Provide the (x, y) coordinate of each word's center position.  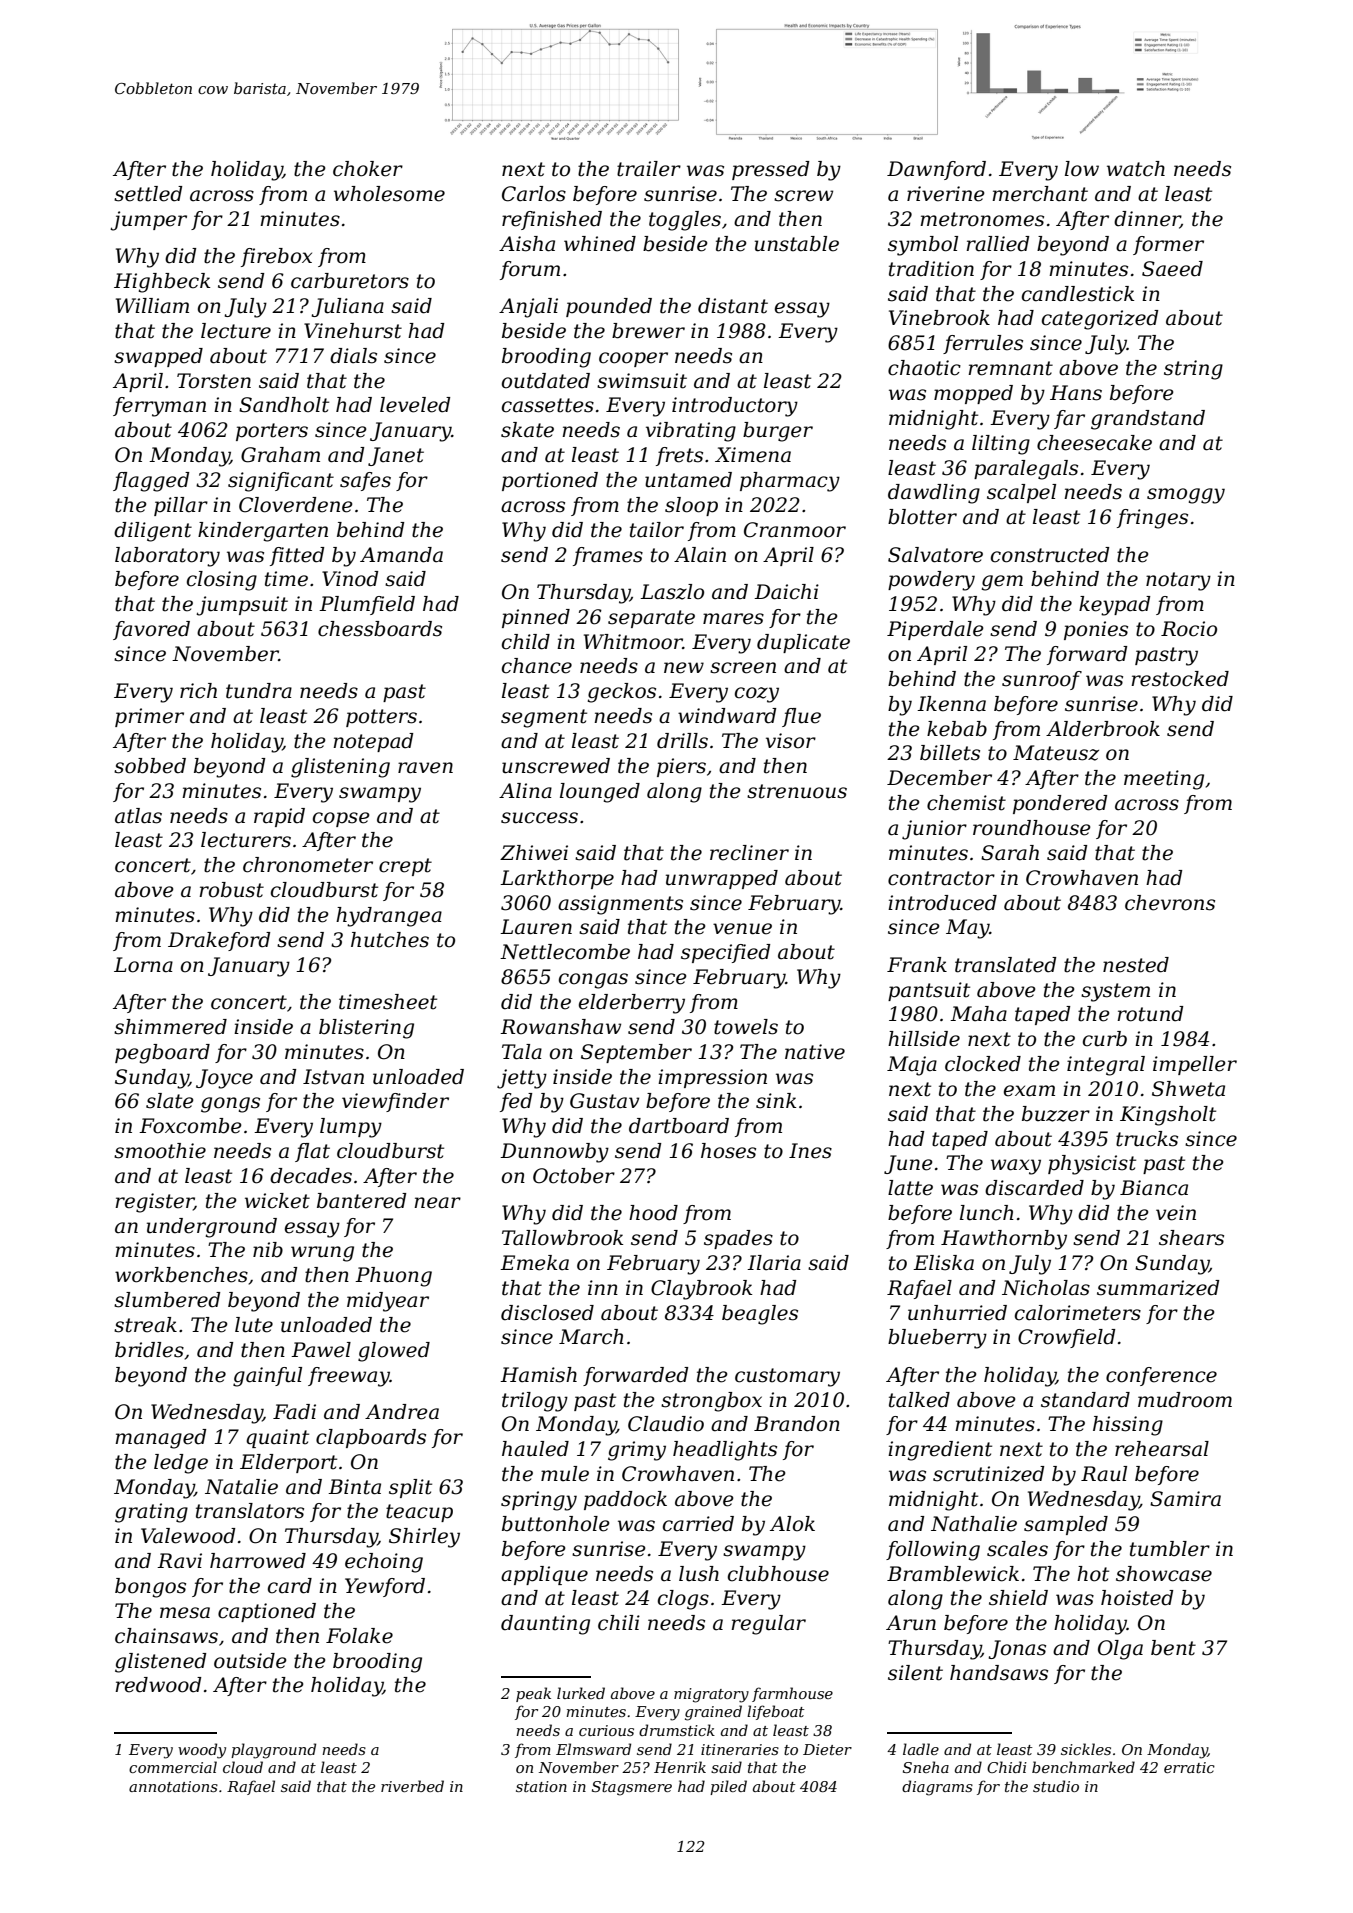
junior (934, 830)
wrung (322, 1254)
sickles (1086, 1749)
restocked (1180, 679)
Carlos (534, 194)
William (152, 306)
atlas (138, 816)
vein (1176, 1213)
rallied (997, 244)
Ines (810, 1151)
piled (728, 1787)
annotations (173, 1786)
